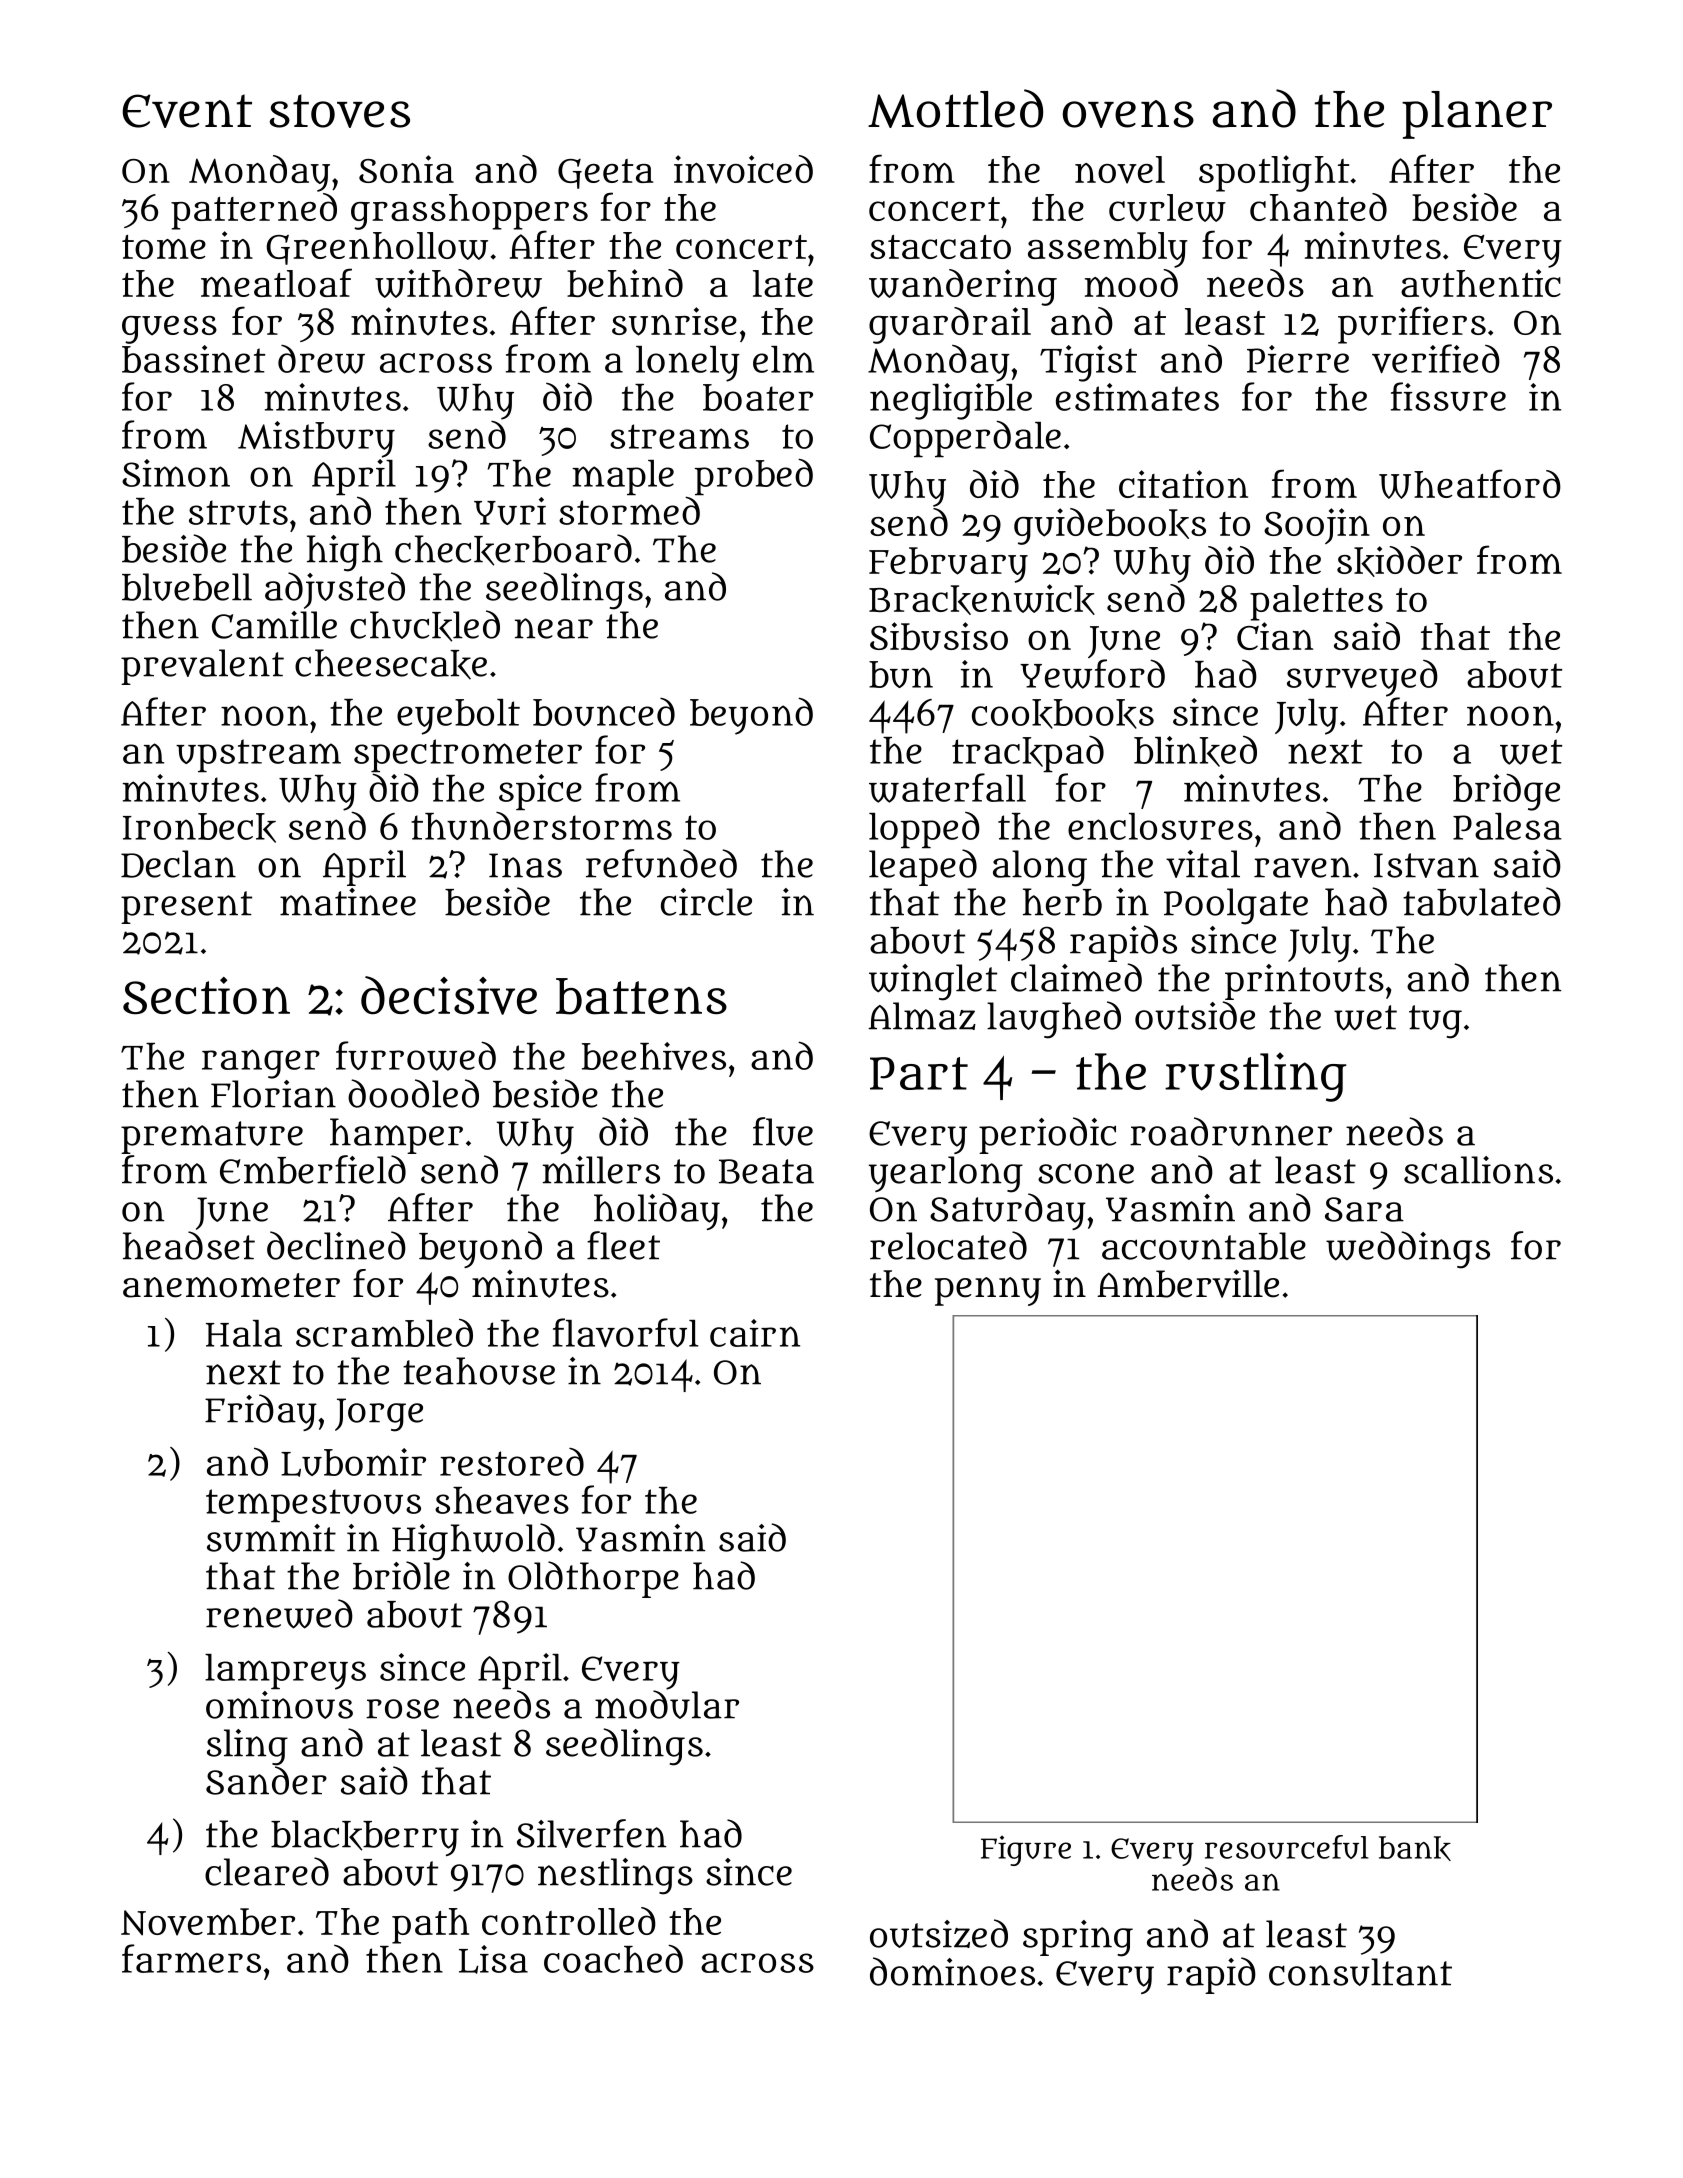 The height and width of the page is (2178, 1683). What do you see at coordinates (1286, 1847) in the page?
I see `resourceful` at bounding box center [1286, 1847].
